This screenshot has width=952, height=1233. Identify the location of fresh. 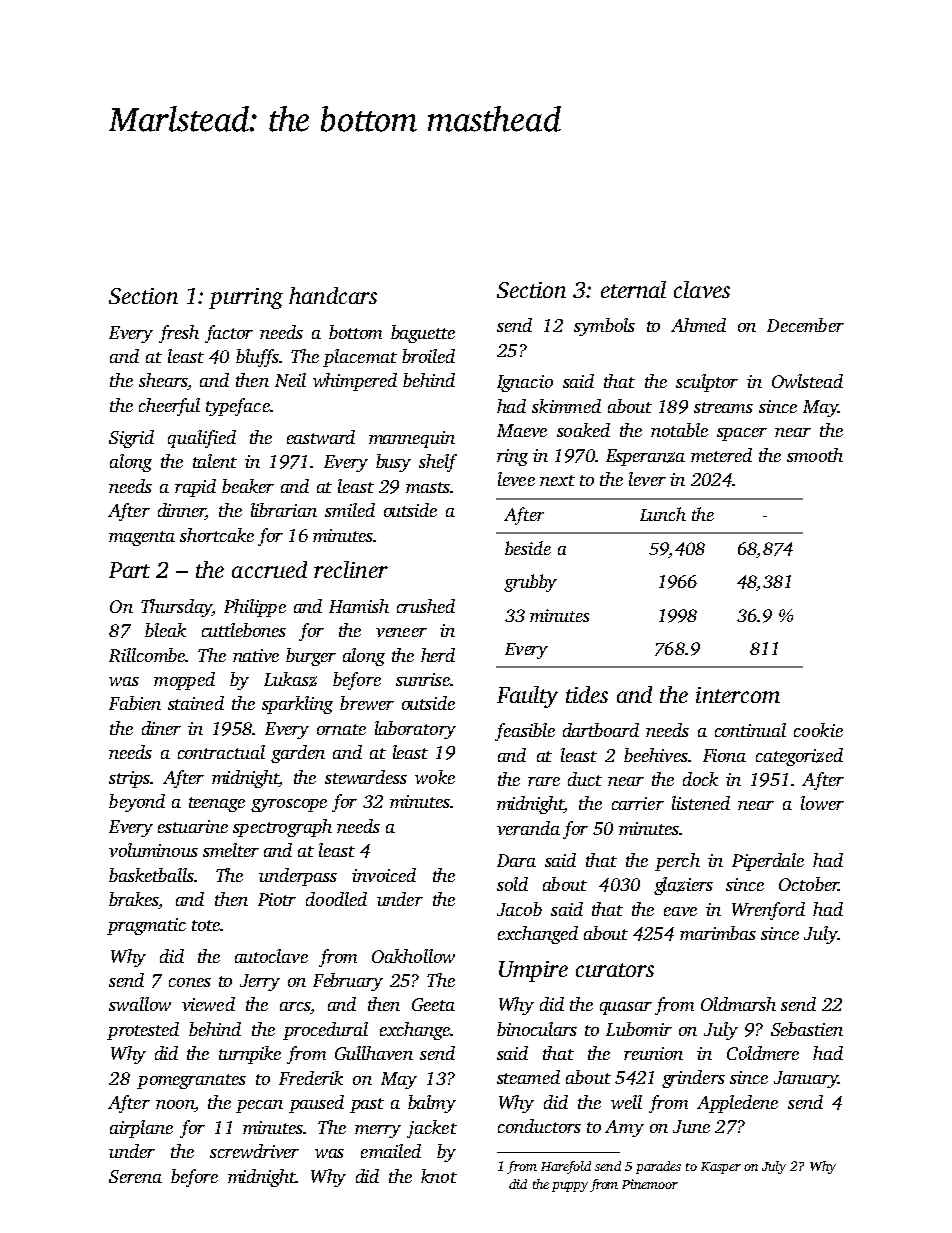
(179, 334).
